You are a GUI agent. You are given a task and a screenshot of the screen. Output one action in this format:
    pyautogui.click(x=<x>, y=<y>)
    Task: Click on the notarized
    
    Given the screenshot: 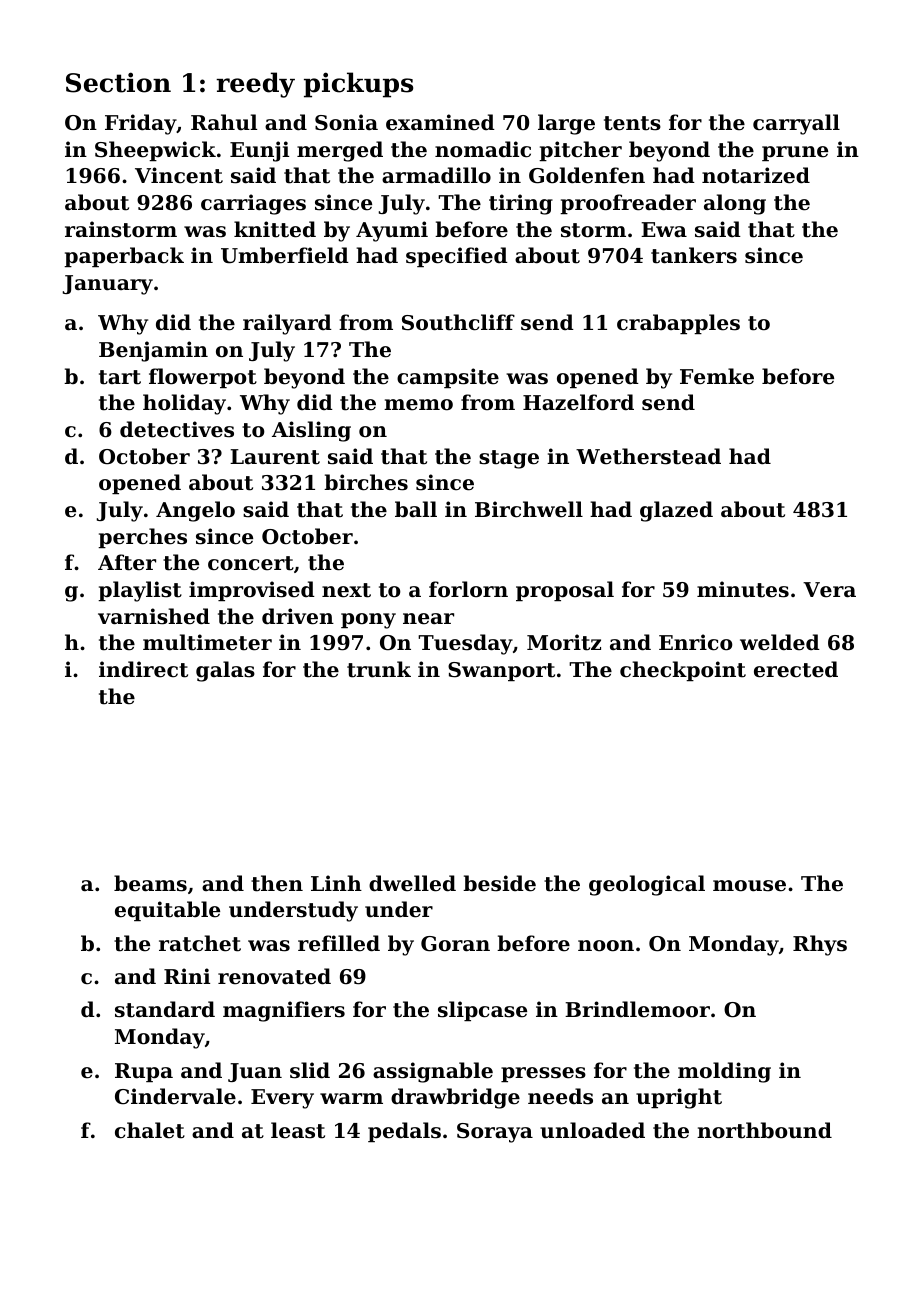 What is the action you would take?
    pyautogui.click(x=756, y=175)
